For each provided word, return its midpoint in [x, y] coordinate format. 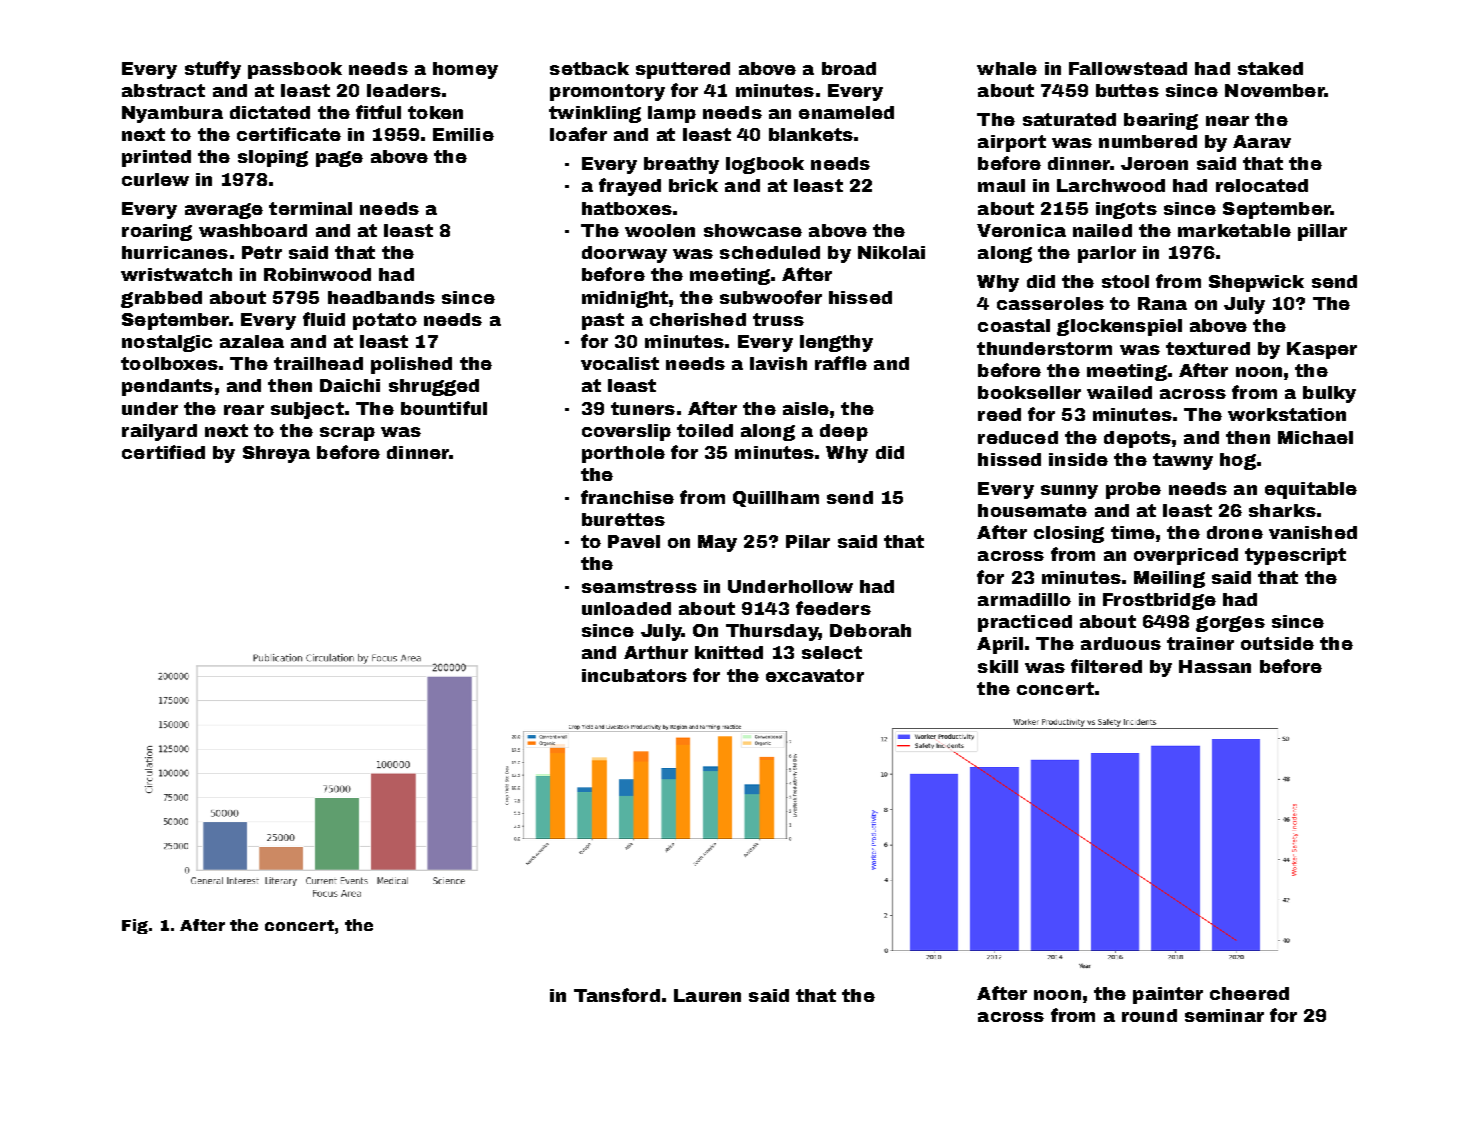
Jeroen [1154, 163]
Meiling [1169, 579]
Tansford [617, 995]
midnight [625, 299]
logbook [765, 165]
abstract [163, 90]
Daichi [350, 385]
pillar [1322, 232]
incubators [634, 675]
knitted [729, 652]
